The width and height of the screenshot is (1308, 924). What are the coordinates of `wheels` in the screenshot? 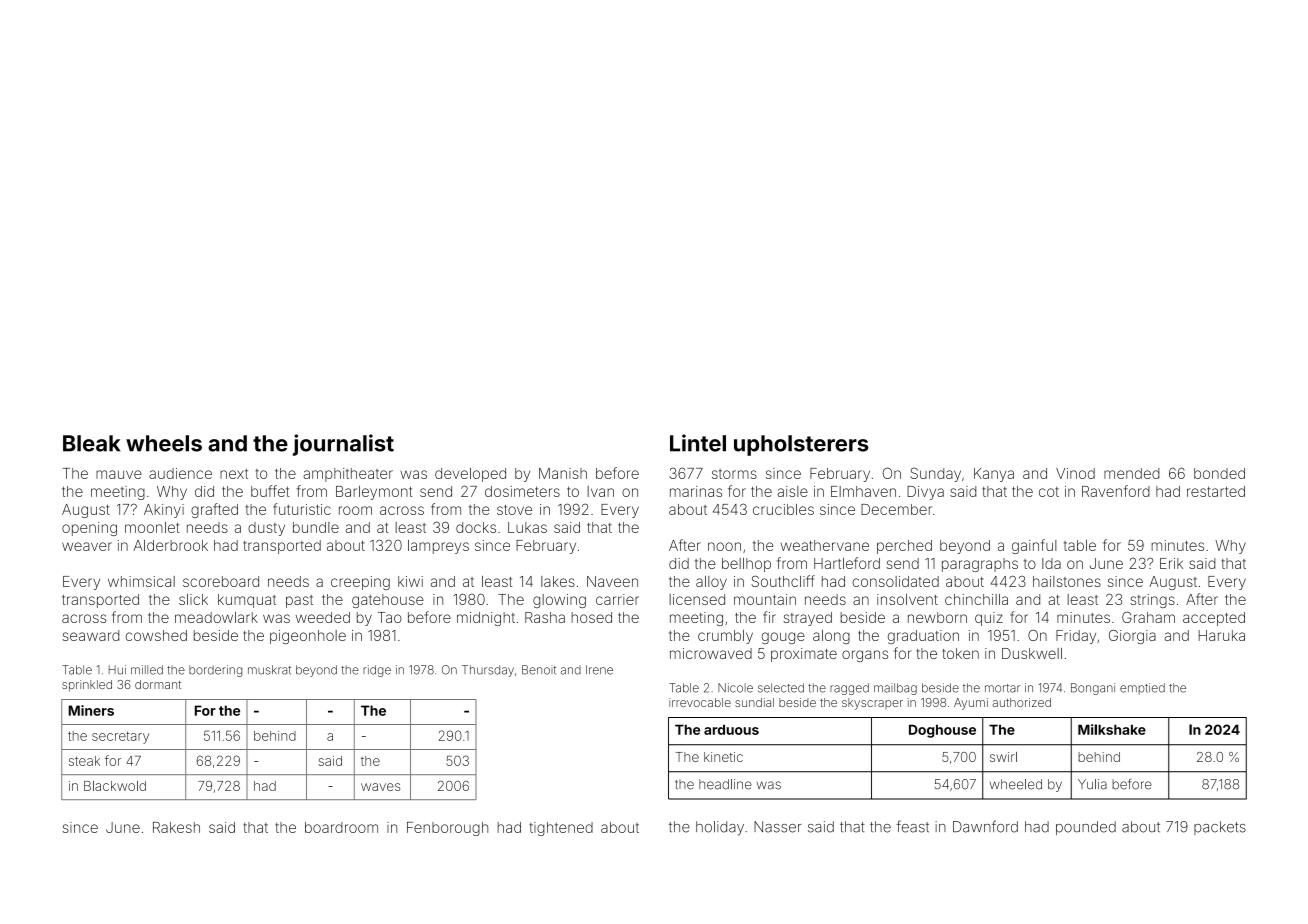 It's located at (164, 443).
